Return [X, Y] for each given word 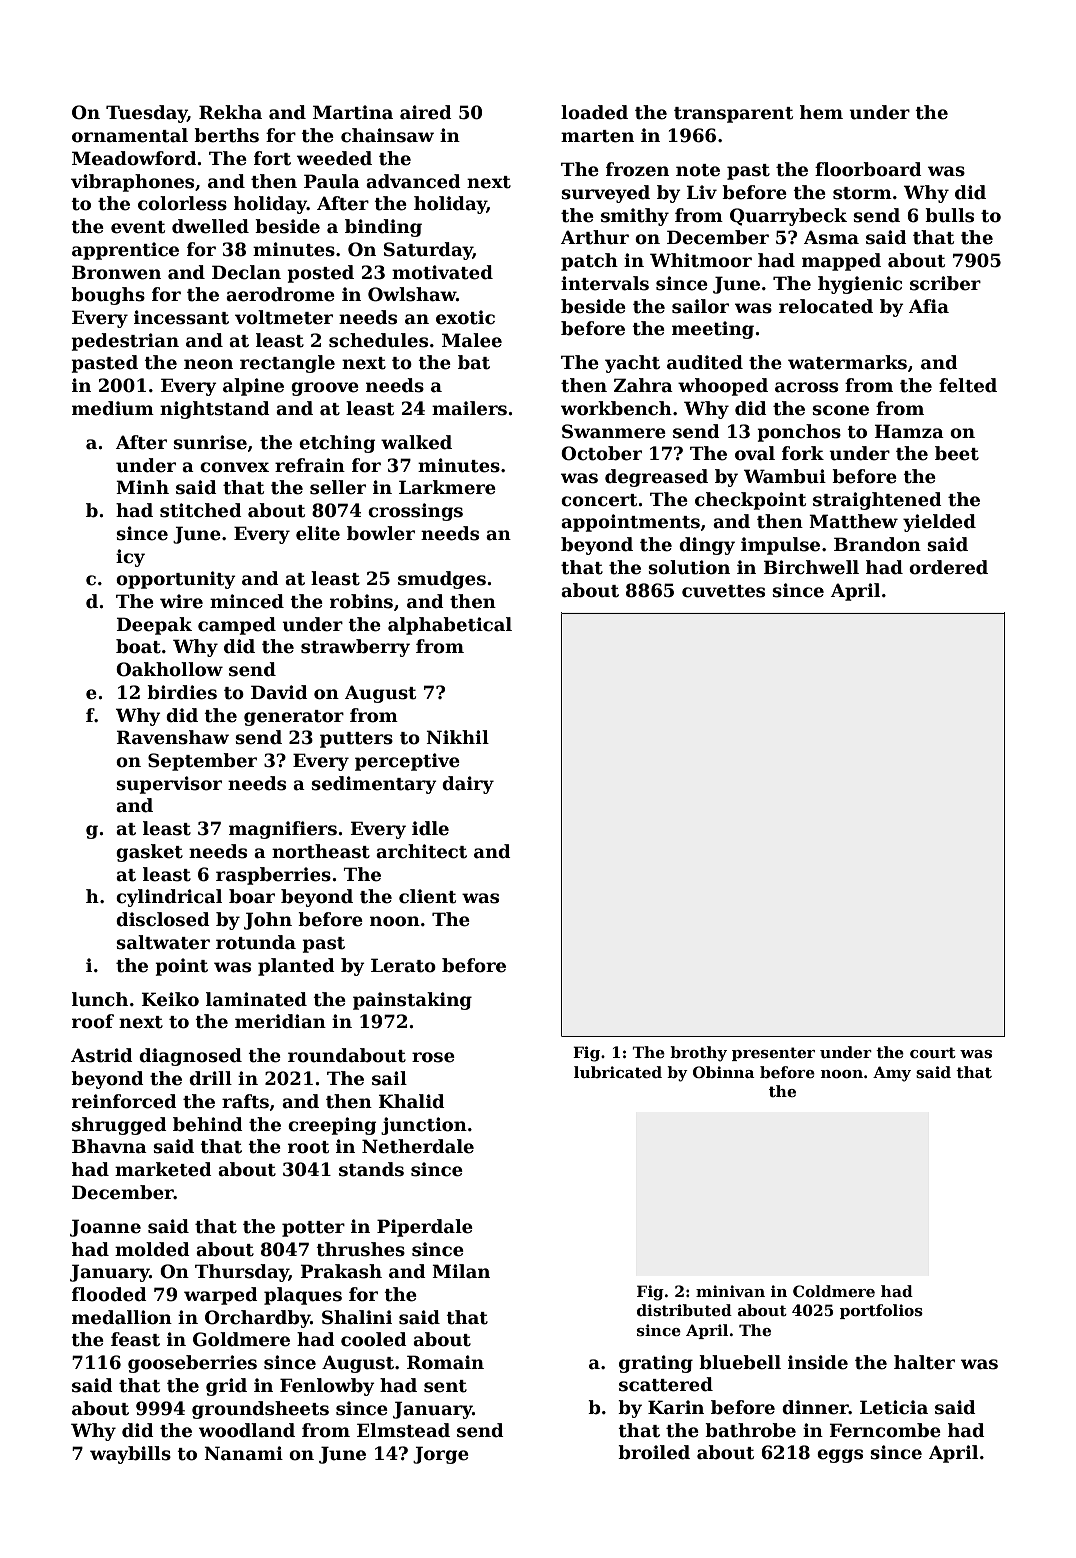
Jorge [441, 1455]
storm [862, 193]
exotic [465, 317]
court [933, 1052]
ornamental [130, 135]
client [427, 896]
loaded [594, 112]
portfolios [881, 1311]
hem [821, 112]
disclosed [163, 919]
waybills [130, 1455]
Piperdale [425, 1228]
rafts [245, 1101]
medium [113, 408]
